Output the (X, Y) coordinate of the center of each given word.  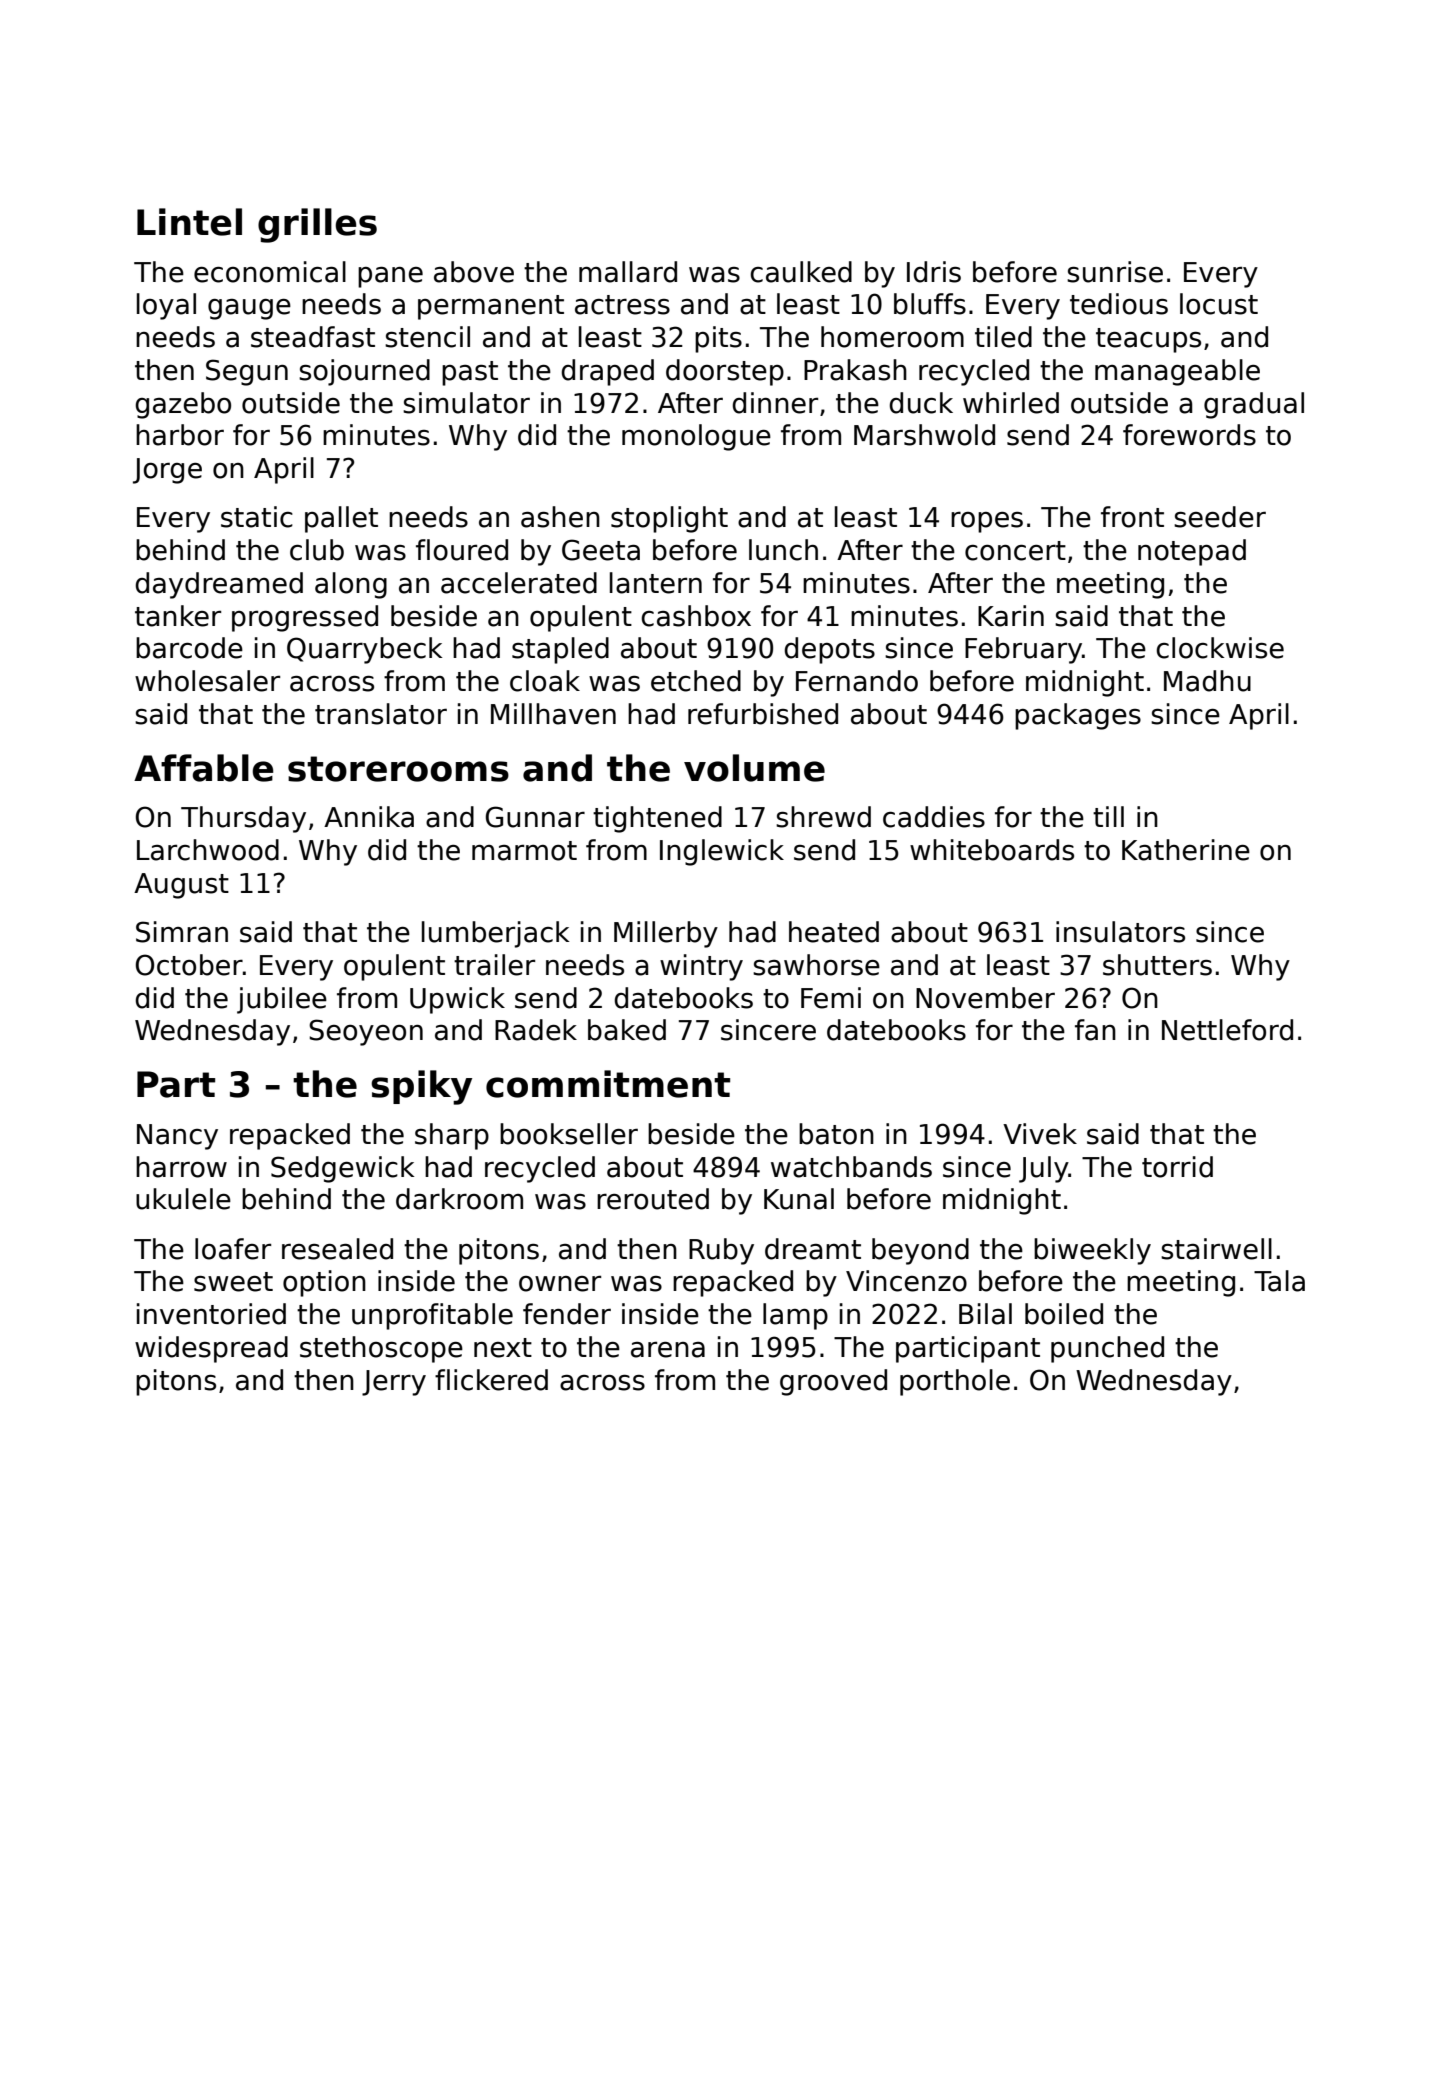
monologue (696, 437)
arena (668, 1350)
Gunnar (535, 817)
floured (462, 550)
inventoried (211, 1314)
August (181, 886)
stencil (427, 337)
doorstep (725, 372)
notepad (1192, 552)
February (1023, 650)
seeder (1220, 517)
